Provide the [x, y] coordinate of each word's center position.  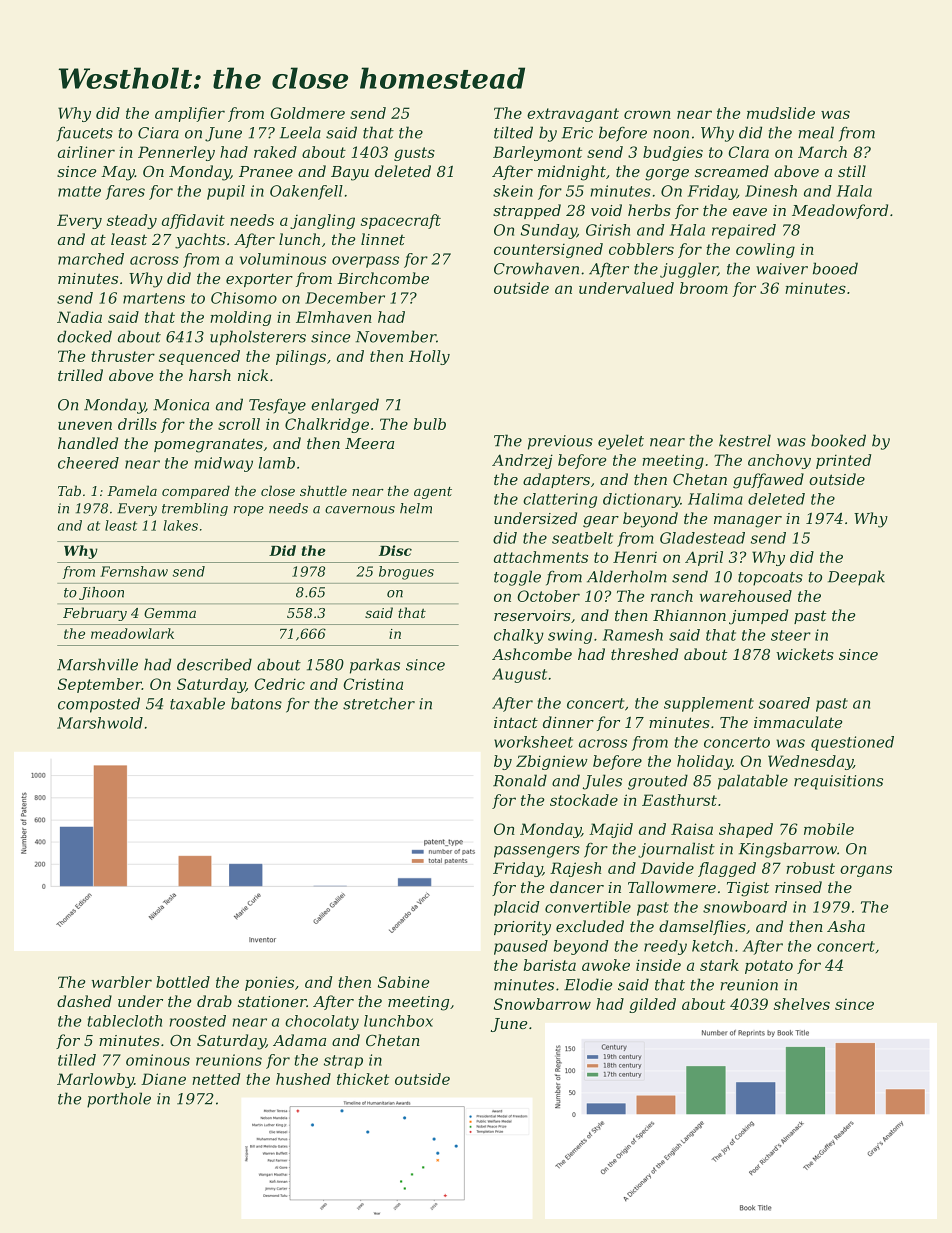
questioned [852, 743]
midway [224, 464]
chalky [519, 636]
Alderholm [627, 576]
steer [791, 635]
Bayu [350, 173]
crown [647, 114]
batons [256, 703]
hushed [303, 1079]
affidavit [193, 221]
